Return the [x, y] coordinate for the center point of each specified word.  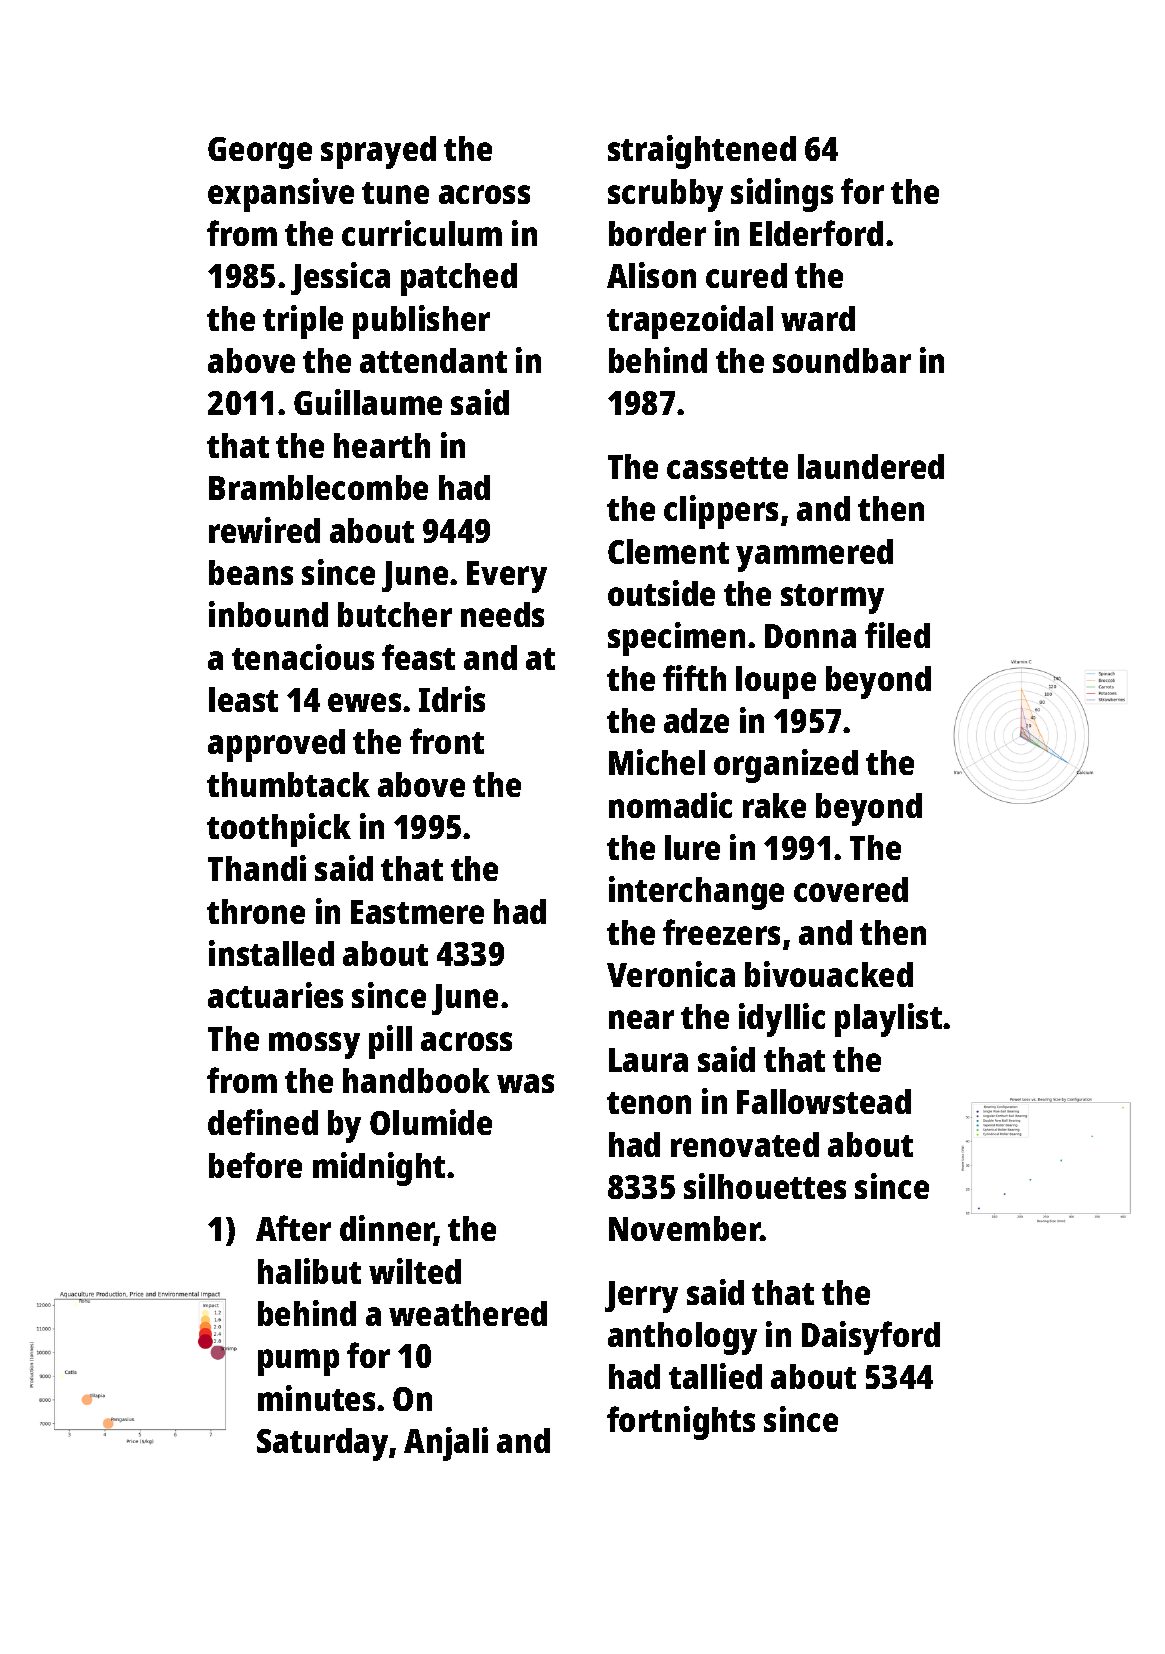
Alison [651, 275]
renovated [745, 1144]
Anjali [446, 1444]
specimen [676, 639]
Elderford [816, 233]
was [525, 1083]
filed [897, 635]
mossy [314, 1045]
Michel [657, 762]
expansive [281, 195]
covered [851, 889]
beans [251, 572]
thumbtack [288, 784]
